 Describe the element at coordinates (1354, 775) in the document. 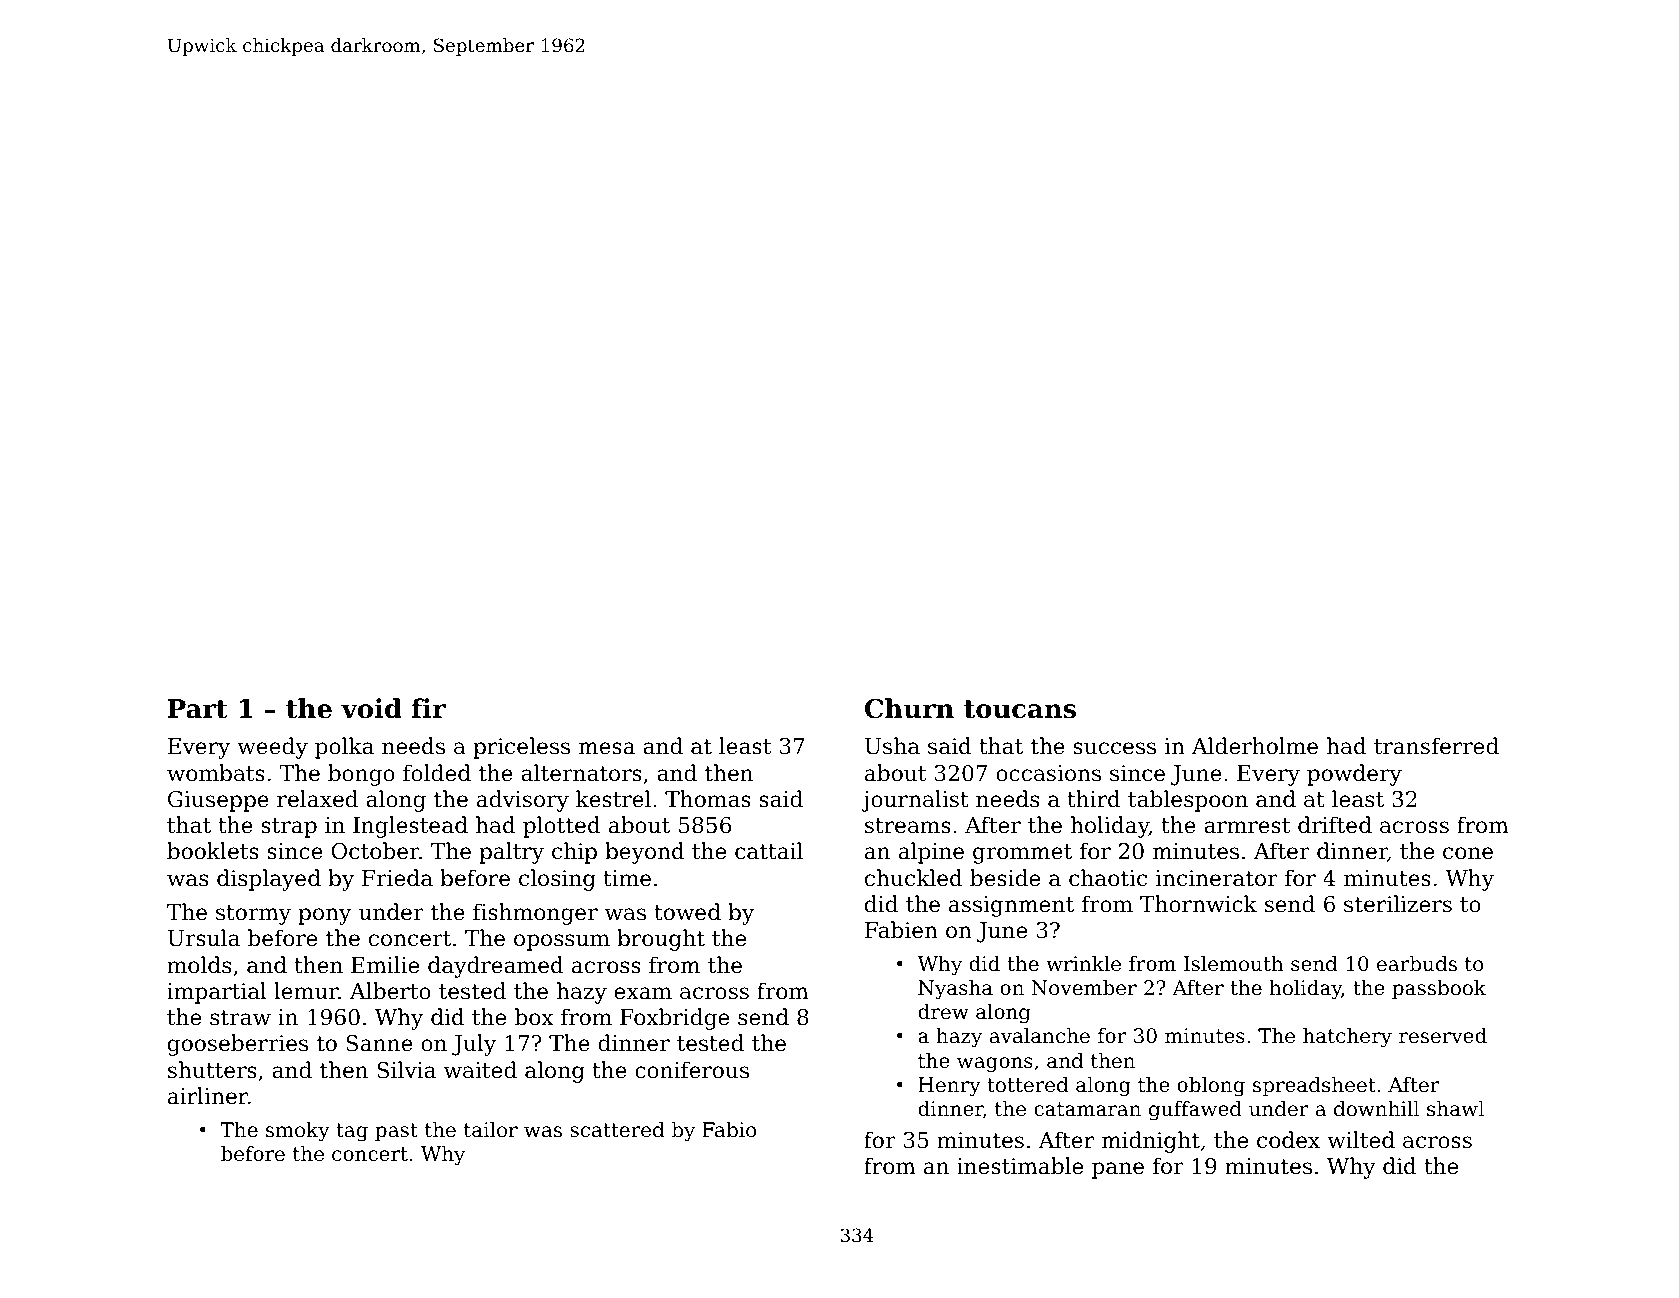

I see `powdery` at that location.
